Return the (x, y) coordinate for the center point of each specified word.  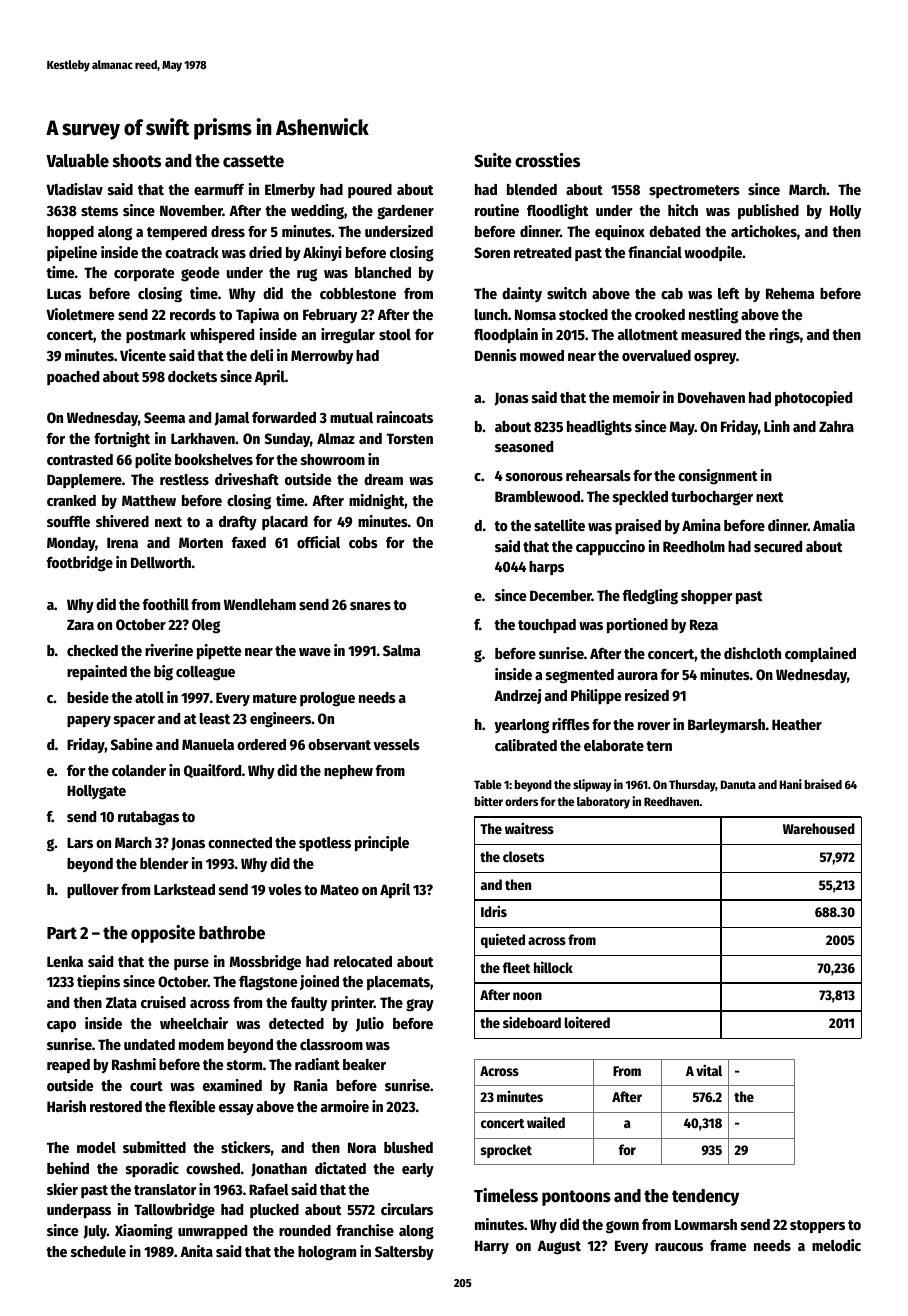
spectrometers (694, 191)
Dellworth (161, 562)
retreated (542, 252)
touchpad (547, 626)
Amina (701, 525)
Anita (196, 1251)
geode (200, 274)
